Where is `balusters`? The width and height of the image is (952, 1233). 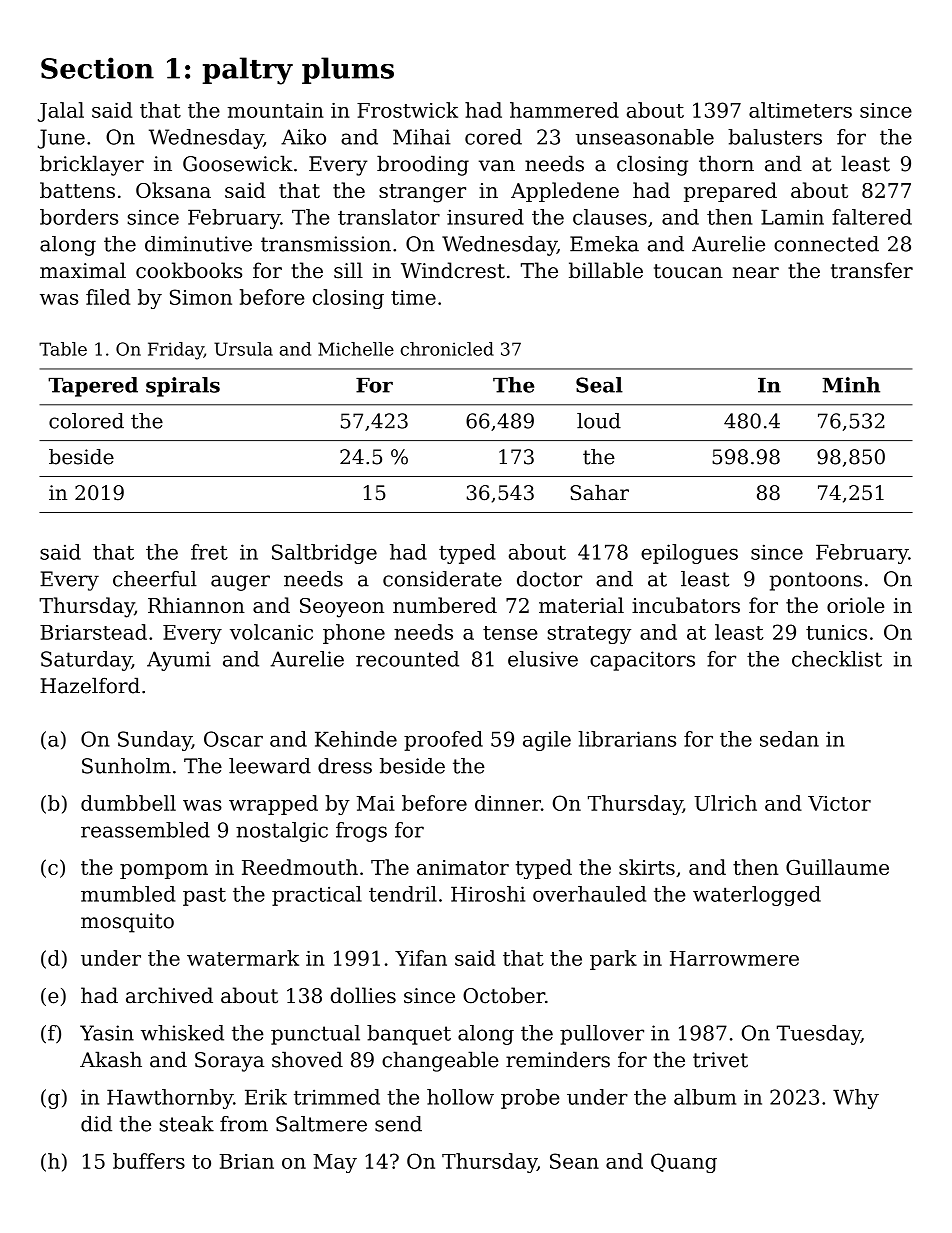
balusters is located at coordinates (775, 137).
